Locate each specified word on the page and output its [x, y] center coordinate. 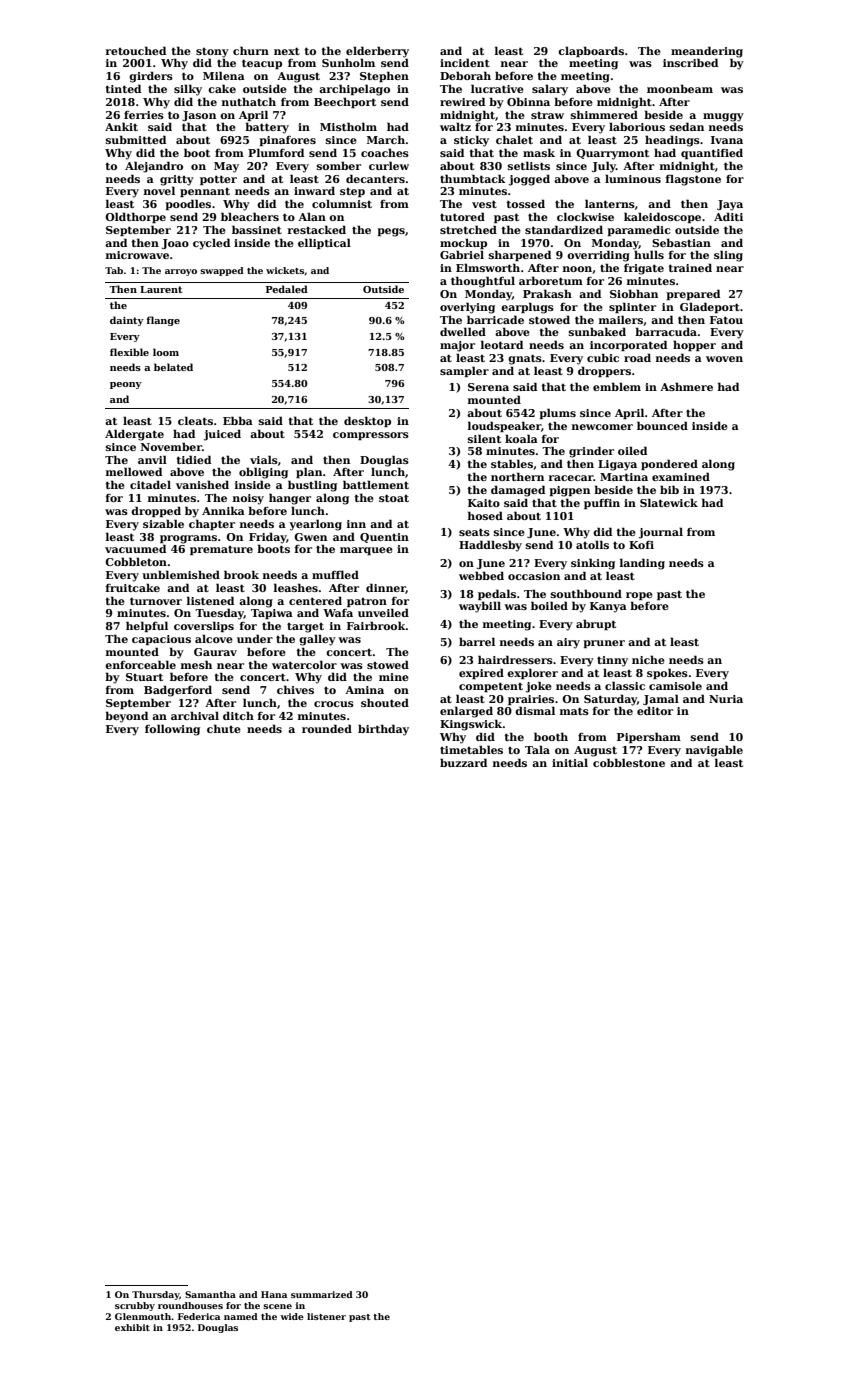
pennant [205, 192]
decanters [375, 178]
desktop [367, 421]
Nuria [726, 699]
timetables [471, 749]
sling [728, 256]
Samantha [210, 1294]
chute [224, 728]
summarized [322, 1294]
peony [126, 385]
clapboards [591, 51]
